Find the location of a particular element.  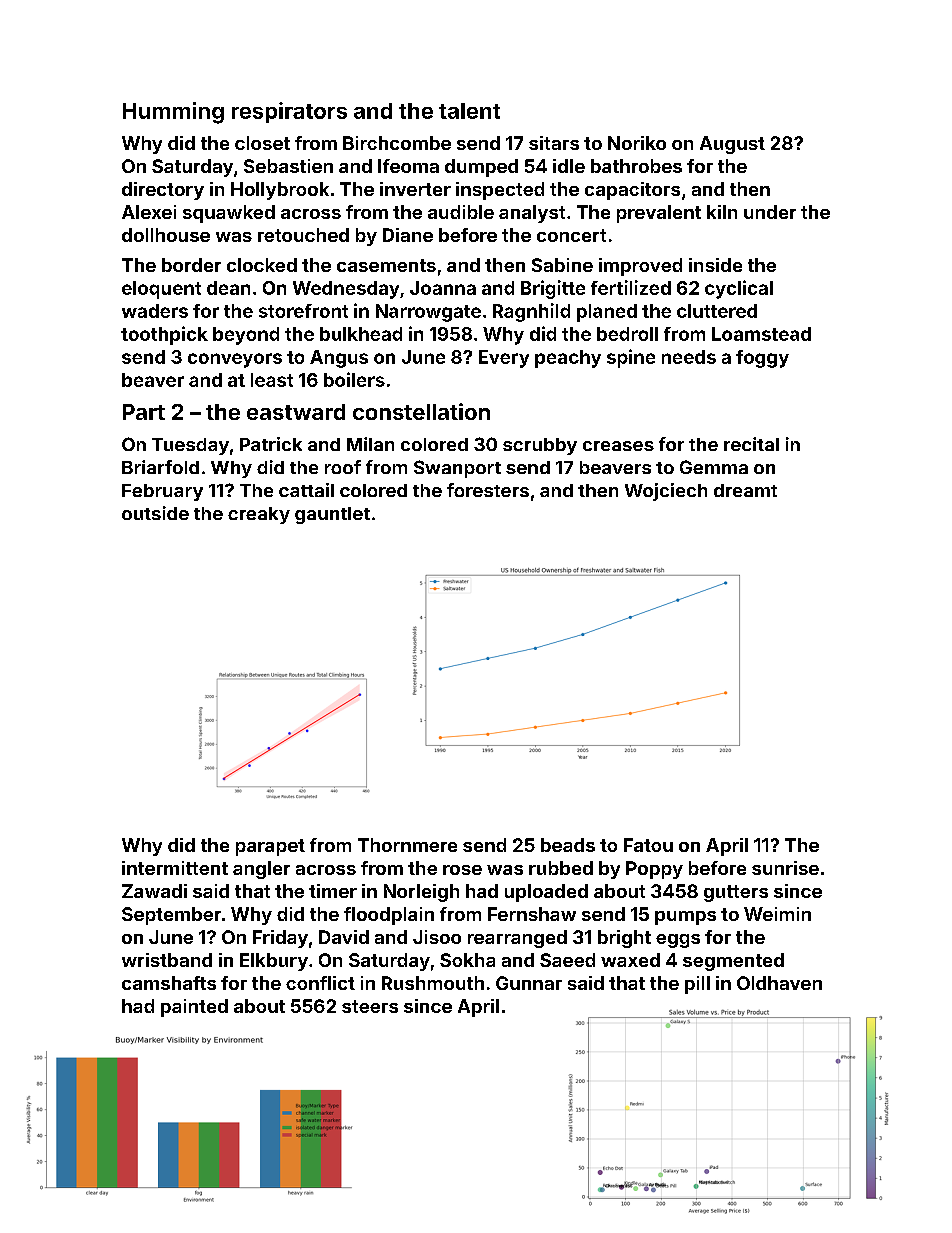

gauntlet is located at coordinates (332, 515).
